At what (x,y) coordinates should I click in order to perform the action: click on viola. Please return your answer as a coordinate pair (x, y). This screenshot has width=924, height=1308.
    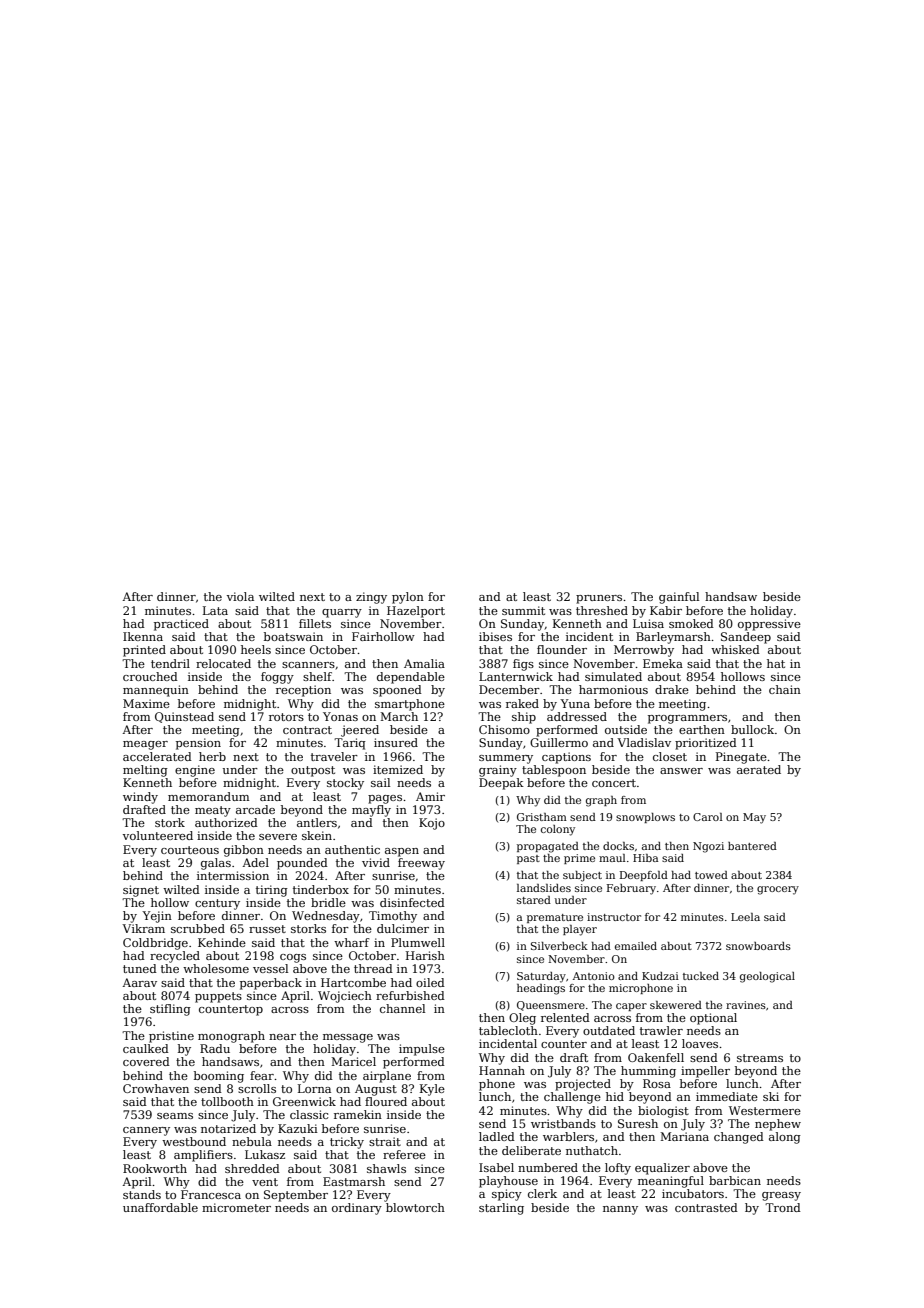
    Looking at the image, I should click on (240, 596).
